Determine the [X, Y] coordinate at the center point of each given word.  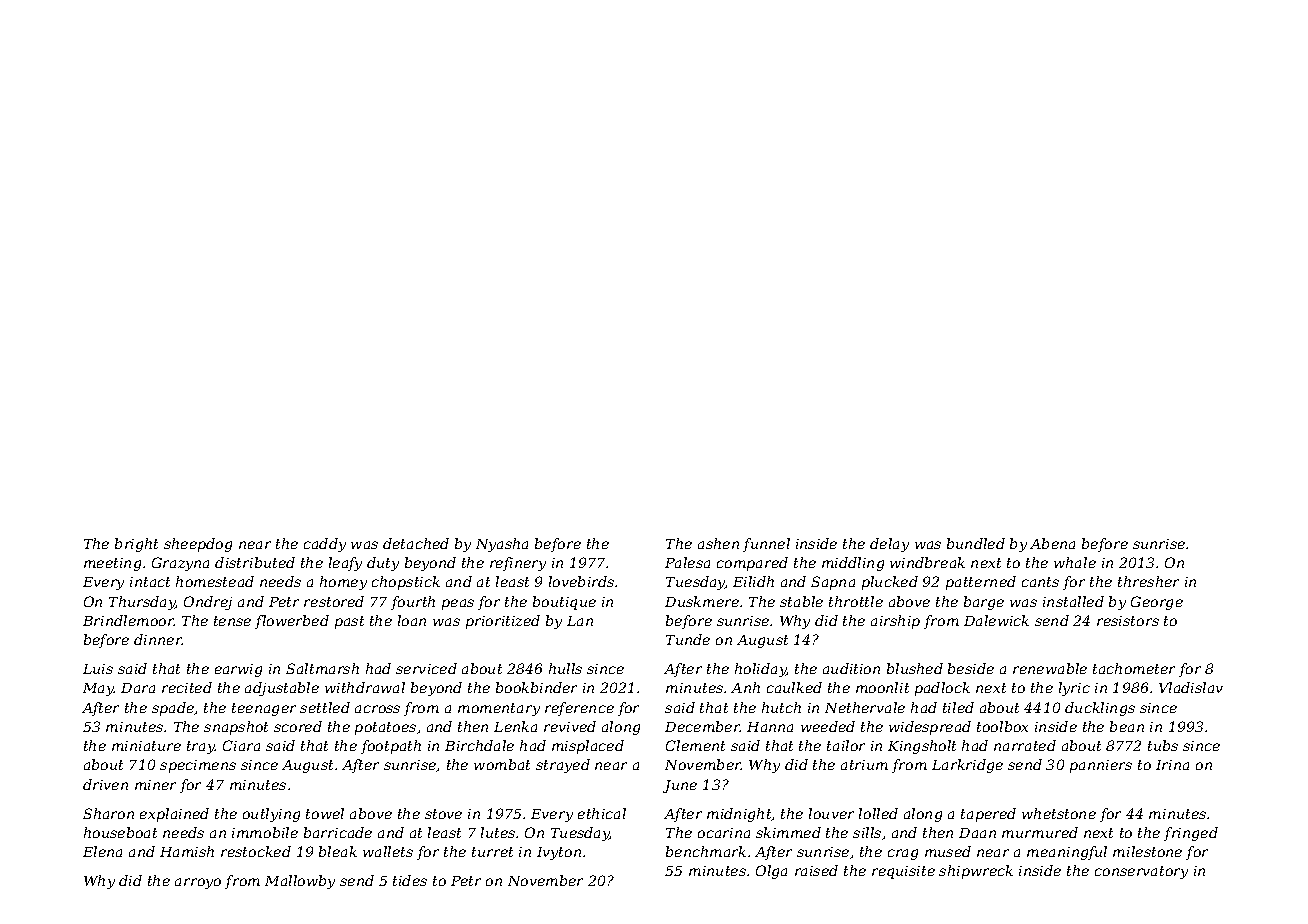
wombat [502, 764]
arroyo [198, 883]
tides [410, 880]
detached [416, 543]
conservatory [1141, 872]
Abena [1052, 543]
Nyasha [502, 545]
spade [173, 709]
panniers [1101, 766]
